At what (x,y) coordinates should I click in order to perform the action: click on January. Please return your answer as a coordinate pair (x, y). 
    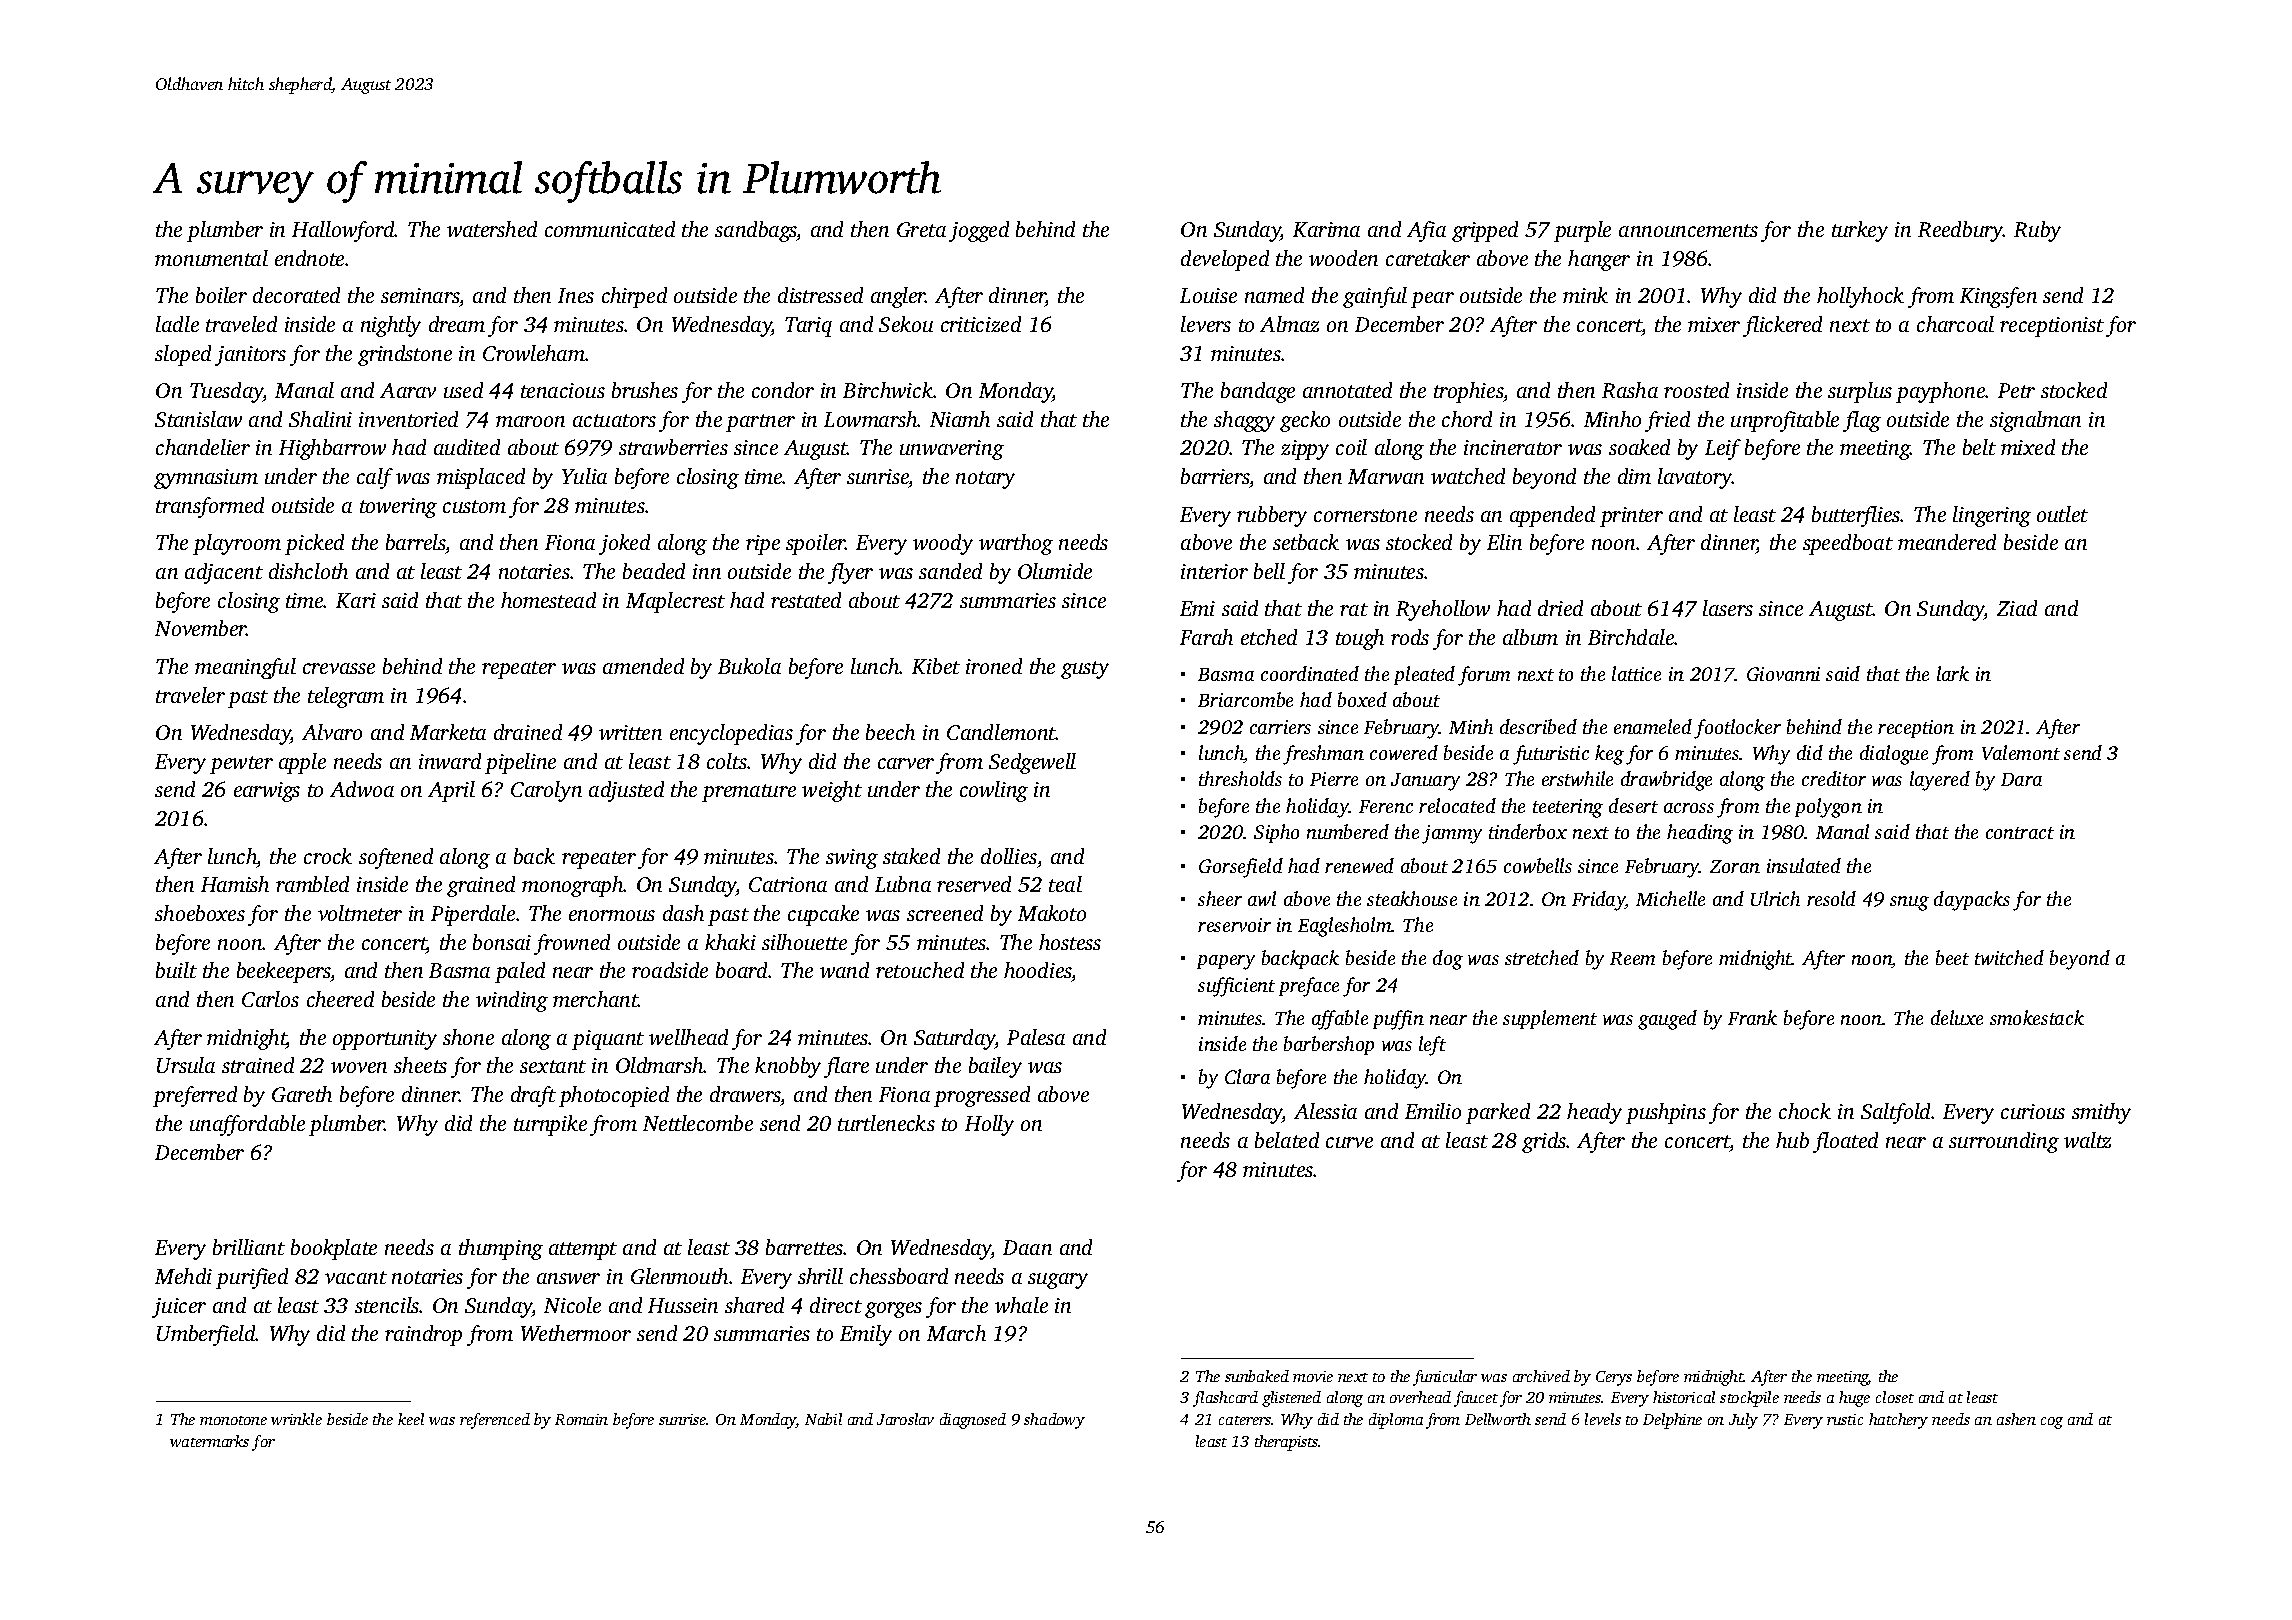
    Looking at the image, I should click on (1425, 782).
